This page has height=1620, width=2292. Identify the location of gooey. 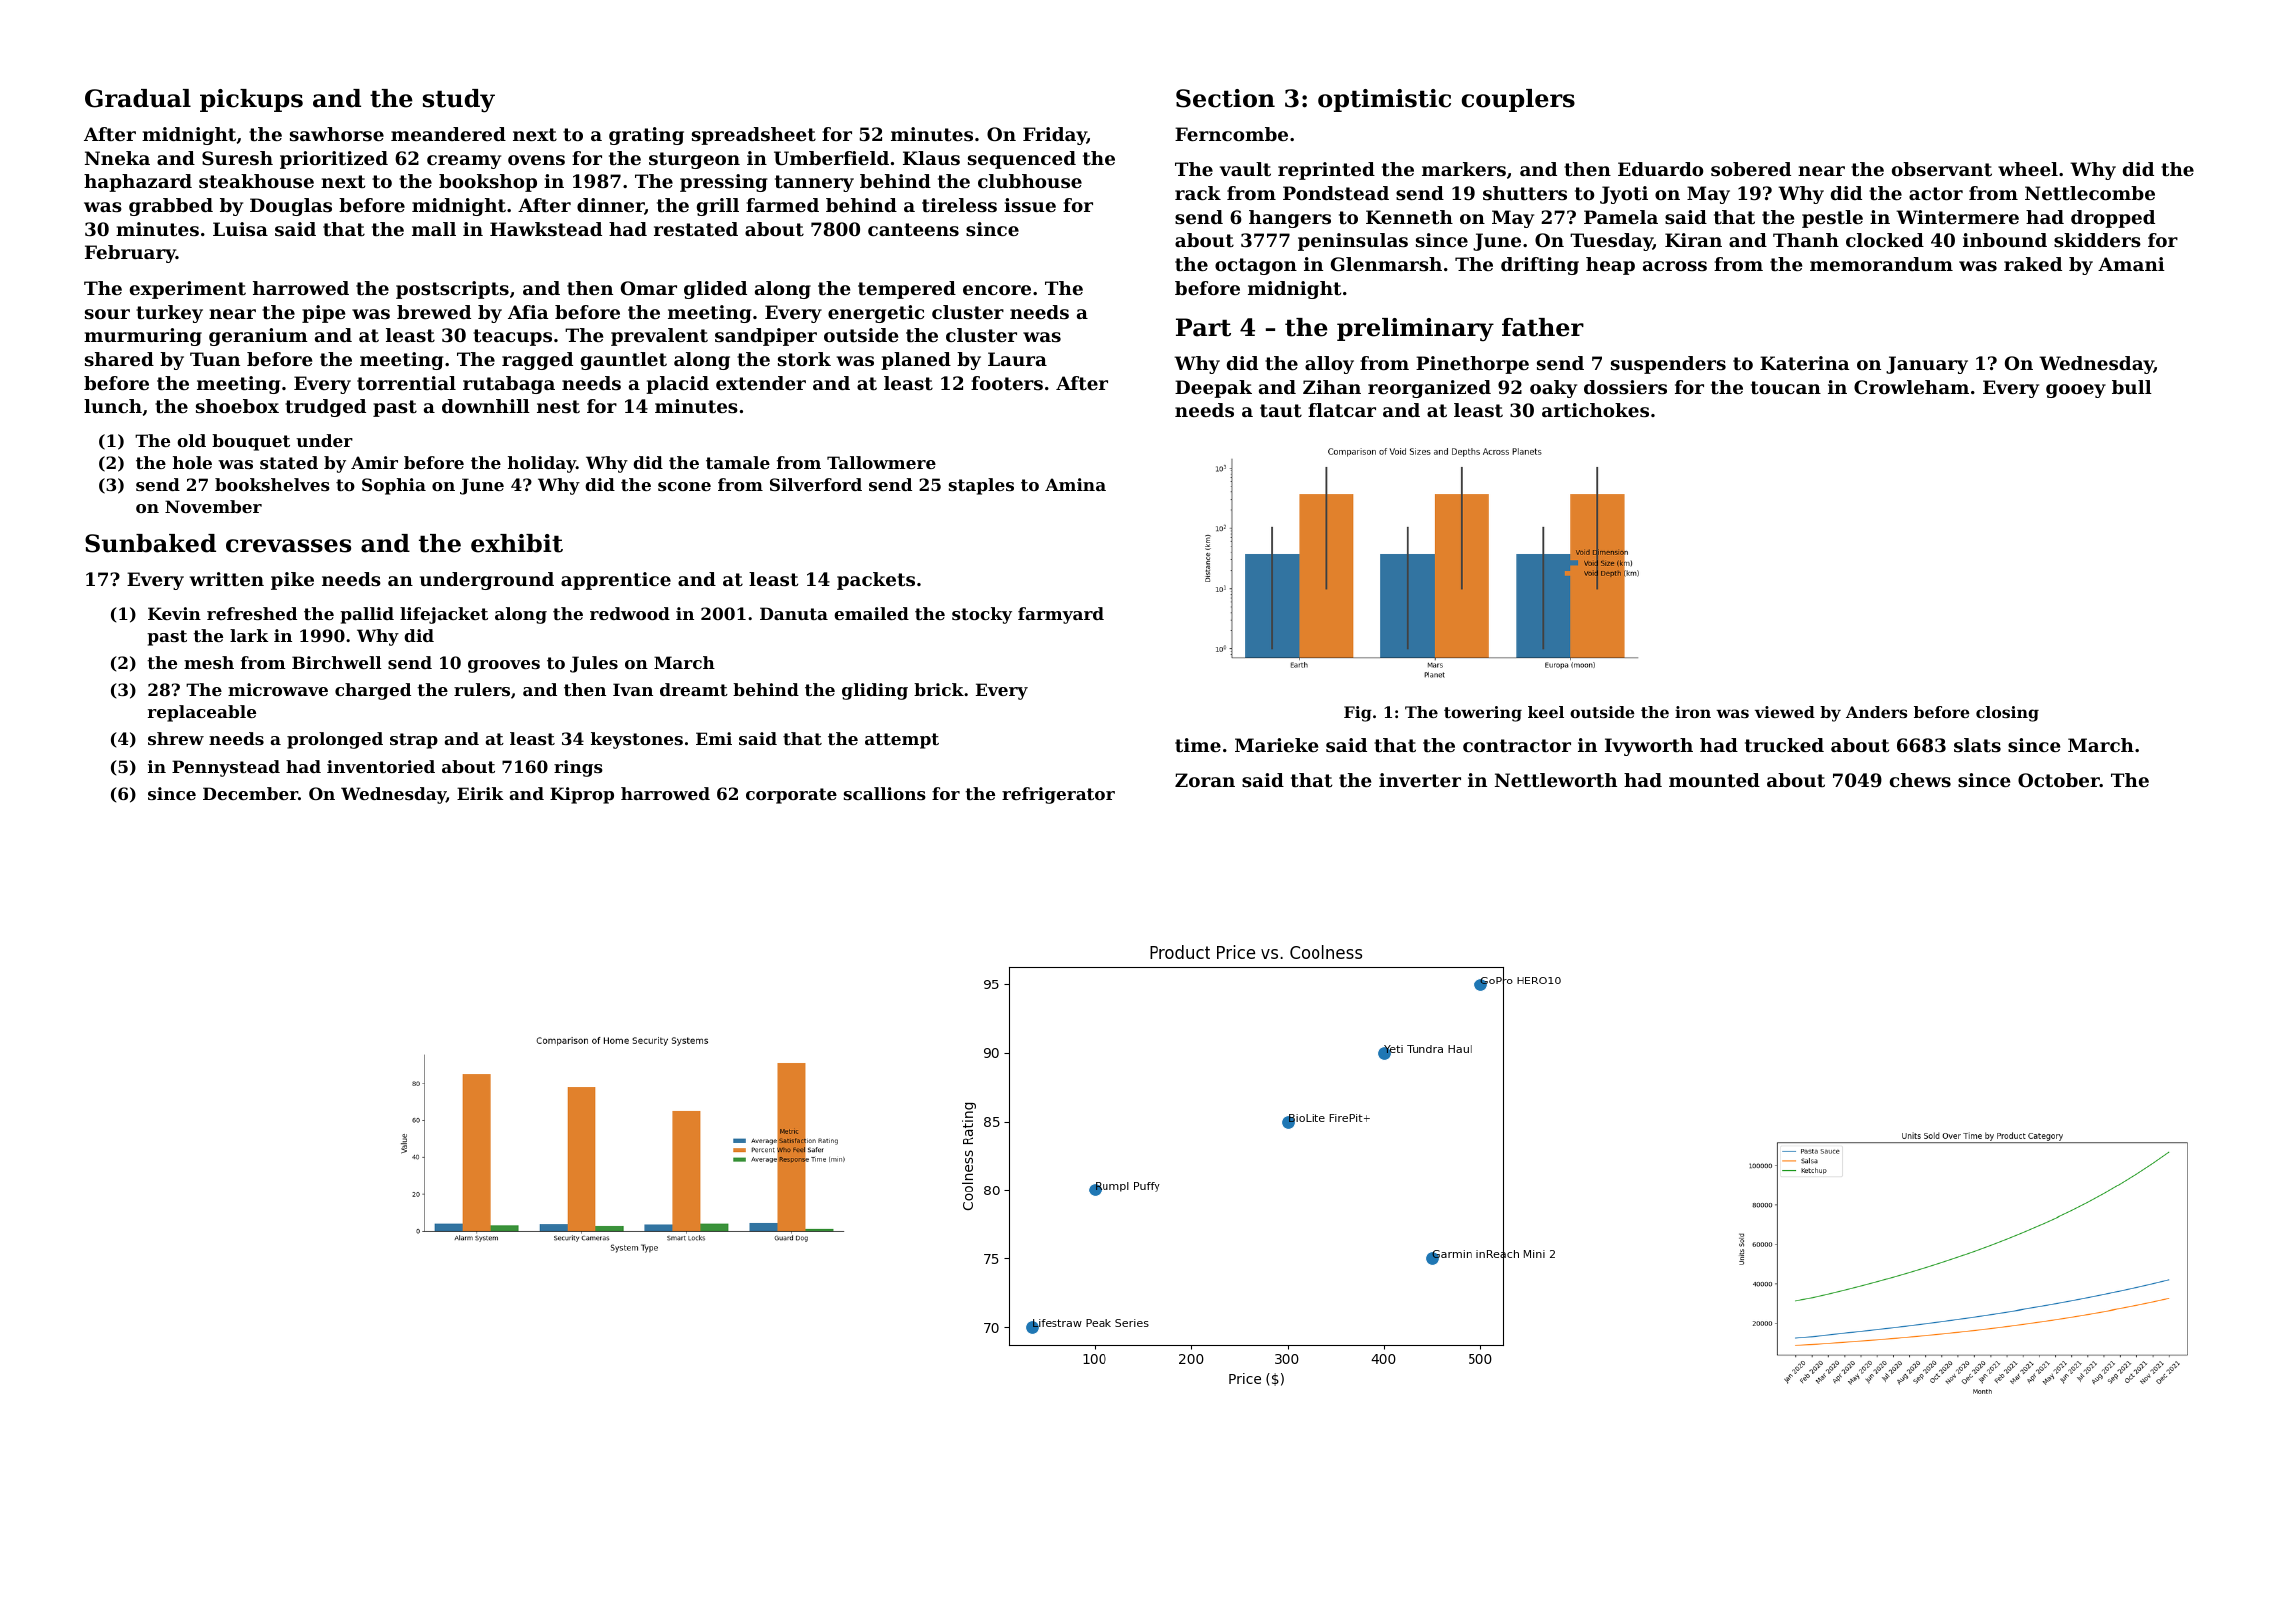
(2076, 391).
